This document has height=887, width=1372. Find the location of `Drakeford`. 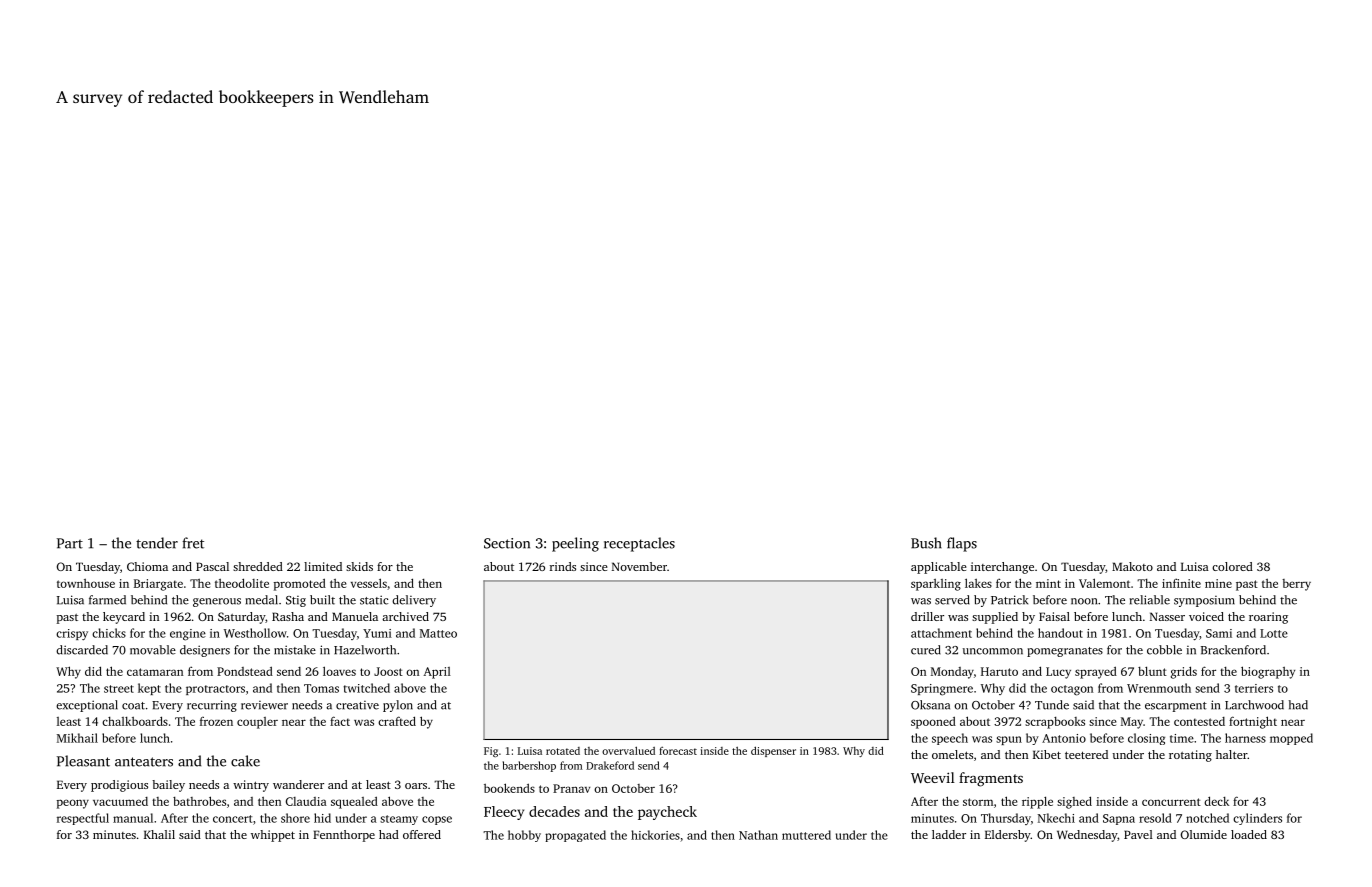

Drakeford is located at coordinates (610, 765).
